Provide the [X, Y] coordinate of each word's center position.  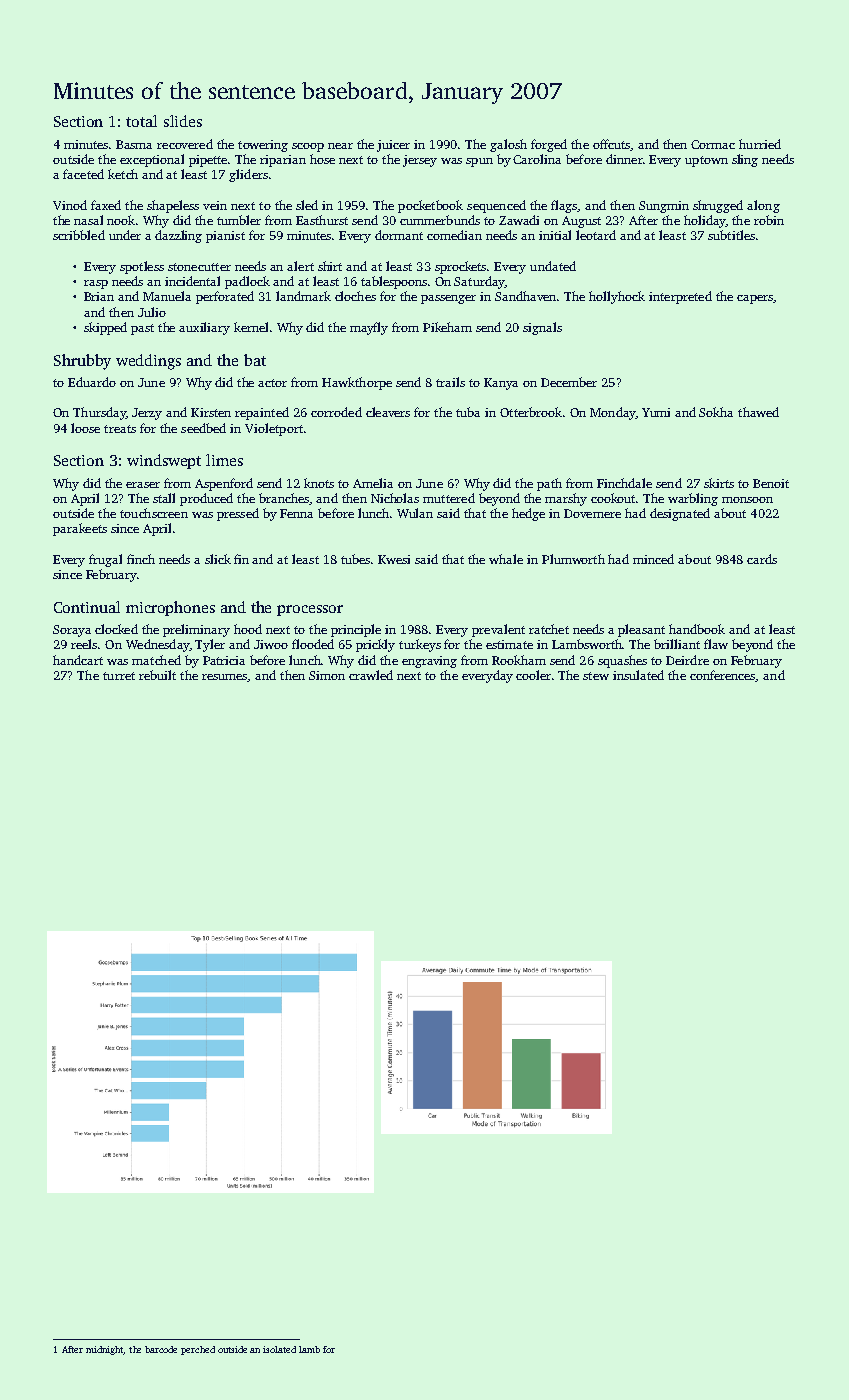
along [763, 206]
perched [198, 1350]
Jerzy [147, 414]
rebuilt [157, 675]
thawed [758, 412]
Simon [327, 675]
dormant [399, 235]
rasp [96, 284]
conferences [723, 676]
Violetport [274, 429]
